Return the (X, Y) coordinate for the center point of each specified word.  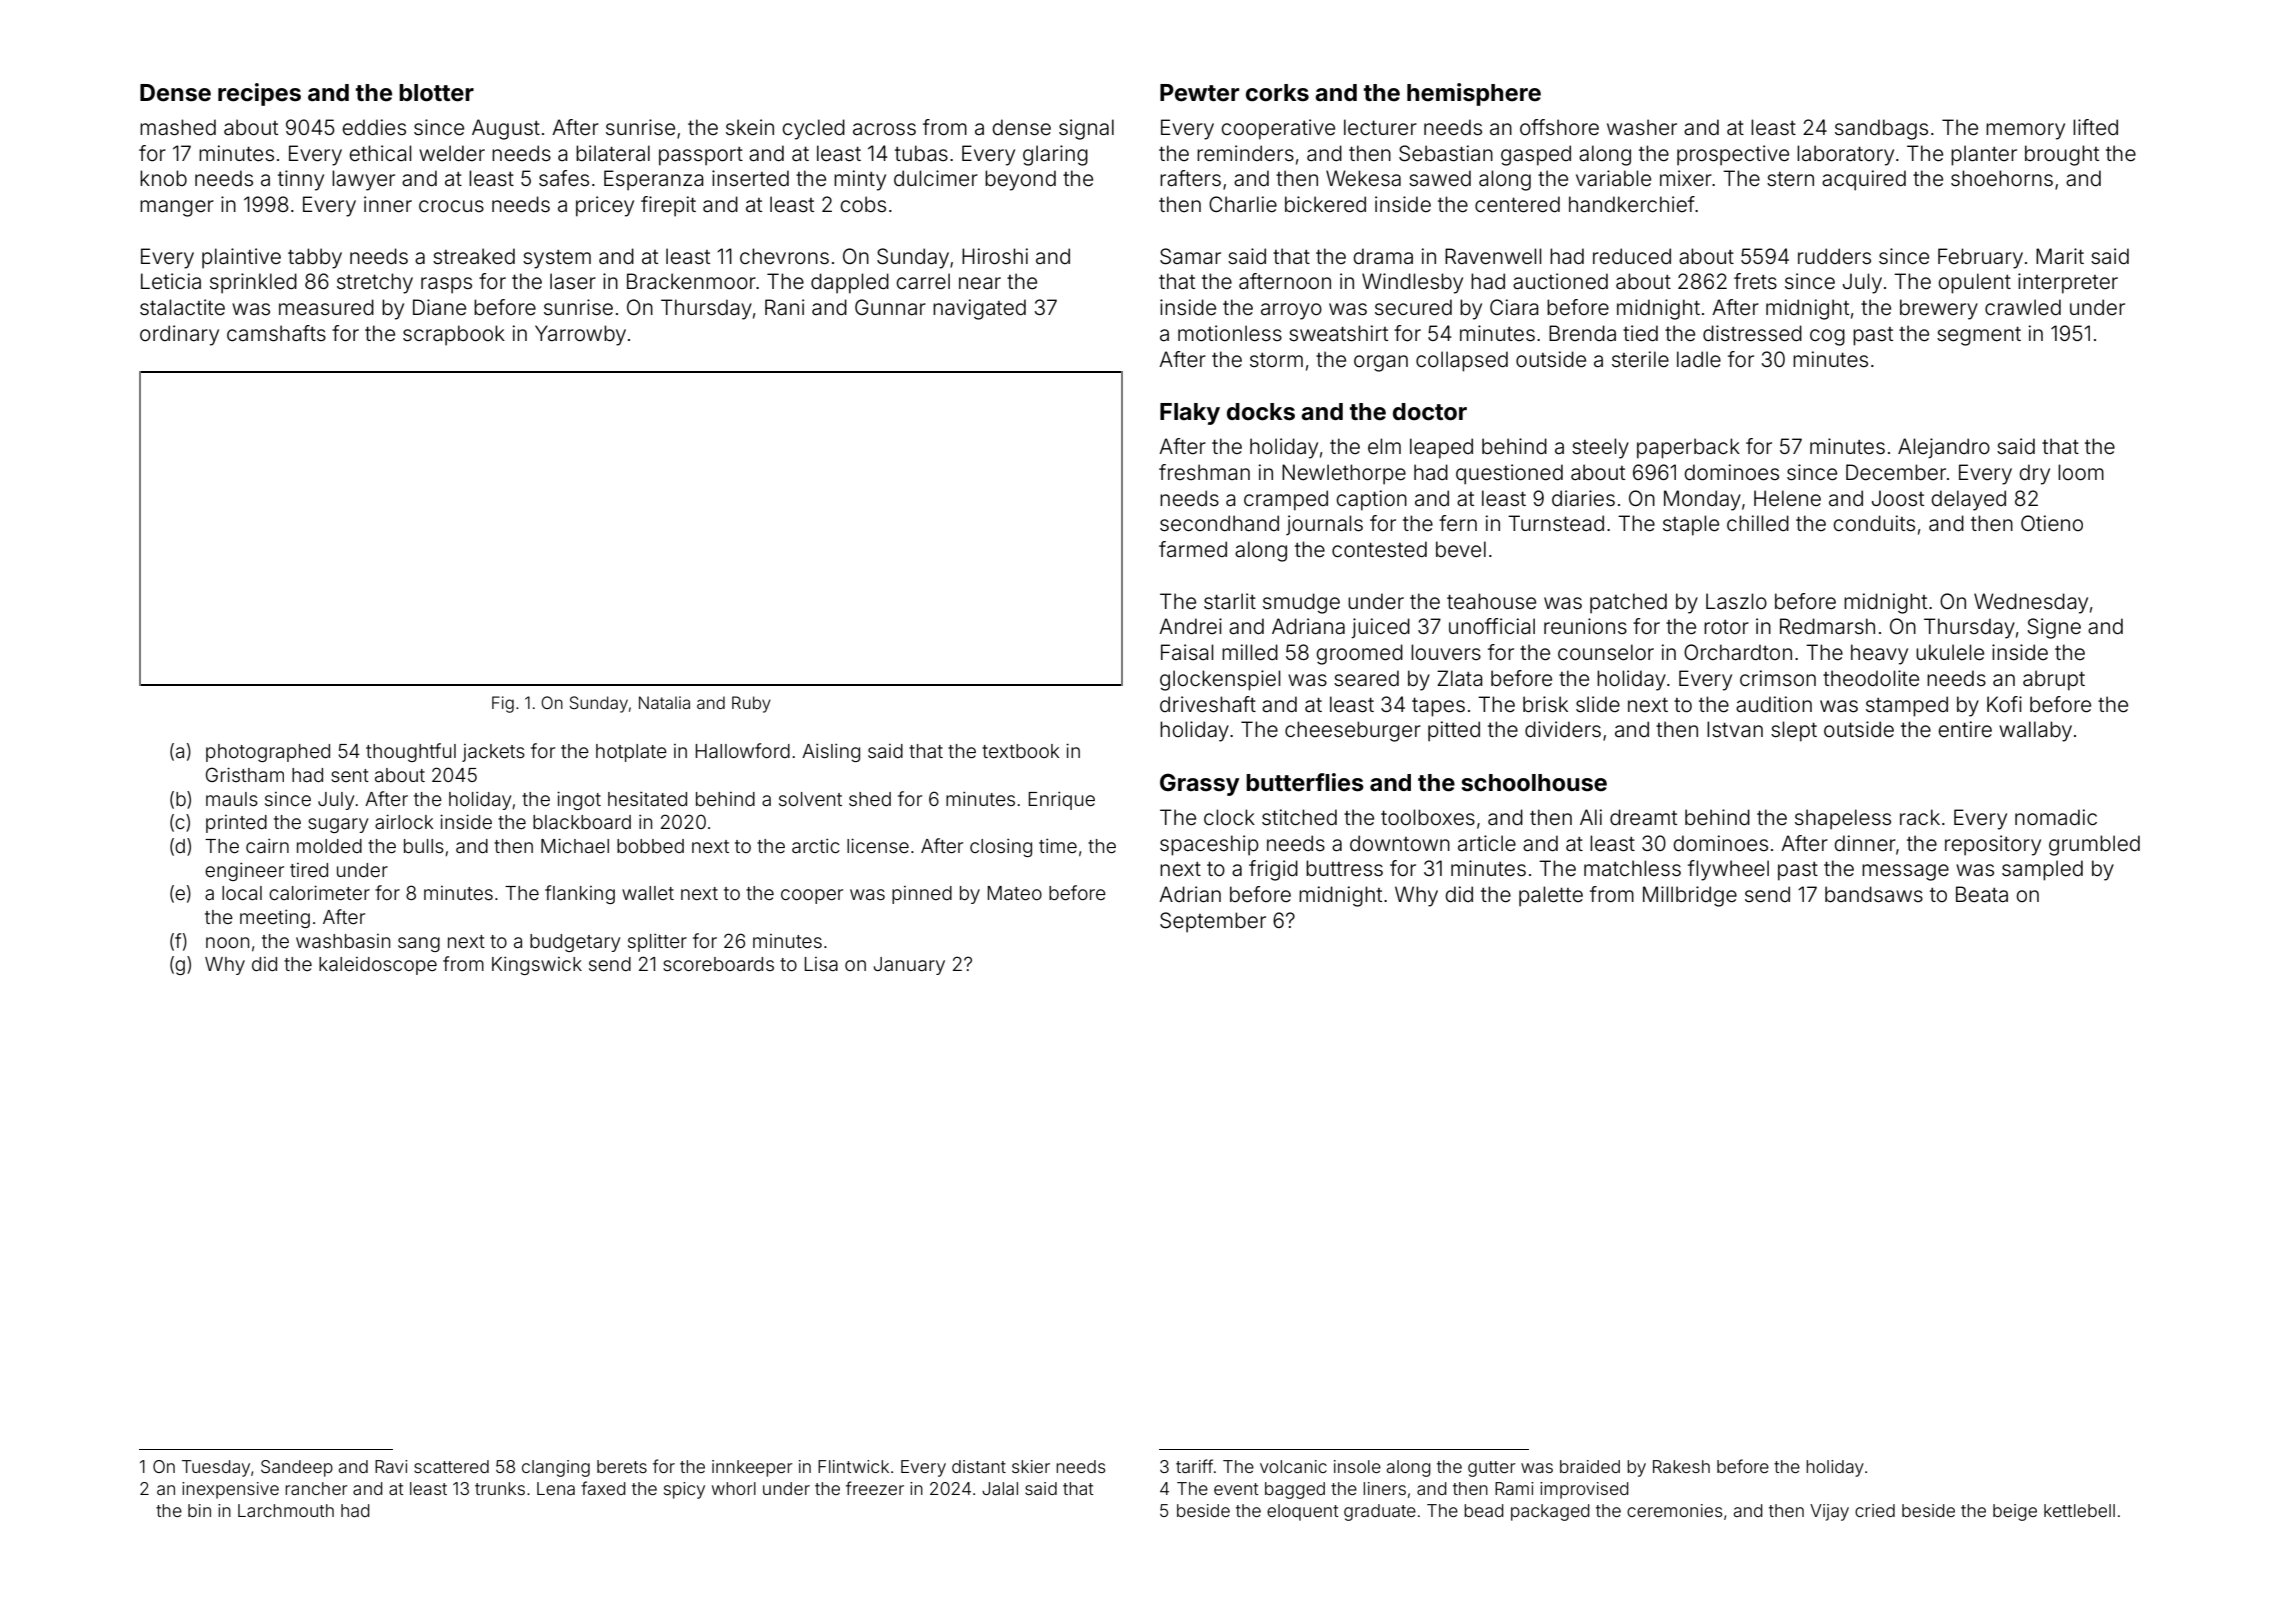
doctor (1430, 412)
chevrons (784, 256)
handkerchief (1632, 204)
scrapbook (454, 335)
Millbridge (1690, 896)
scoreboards (718, 964)
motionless (1230, 333)
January (909, 966)
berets (622, 1466)
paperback (1688, 448)
